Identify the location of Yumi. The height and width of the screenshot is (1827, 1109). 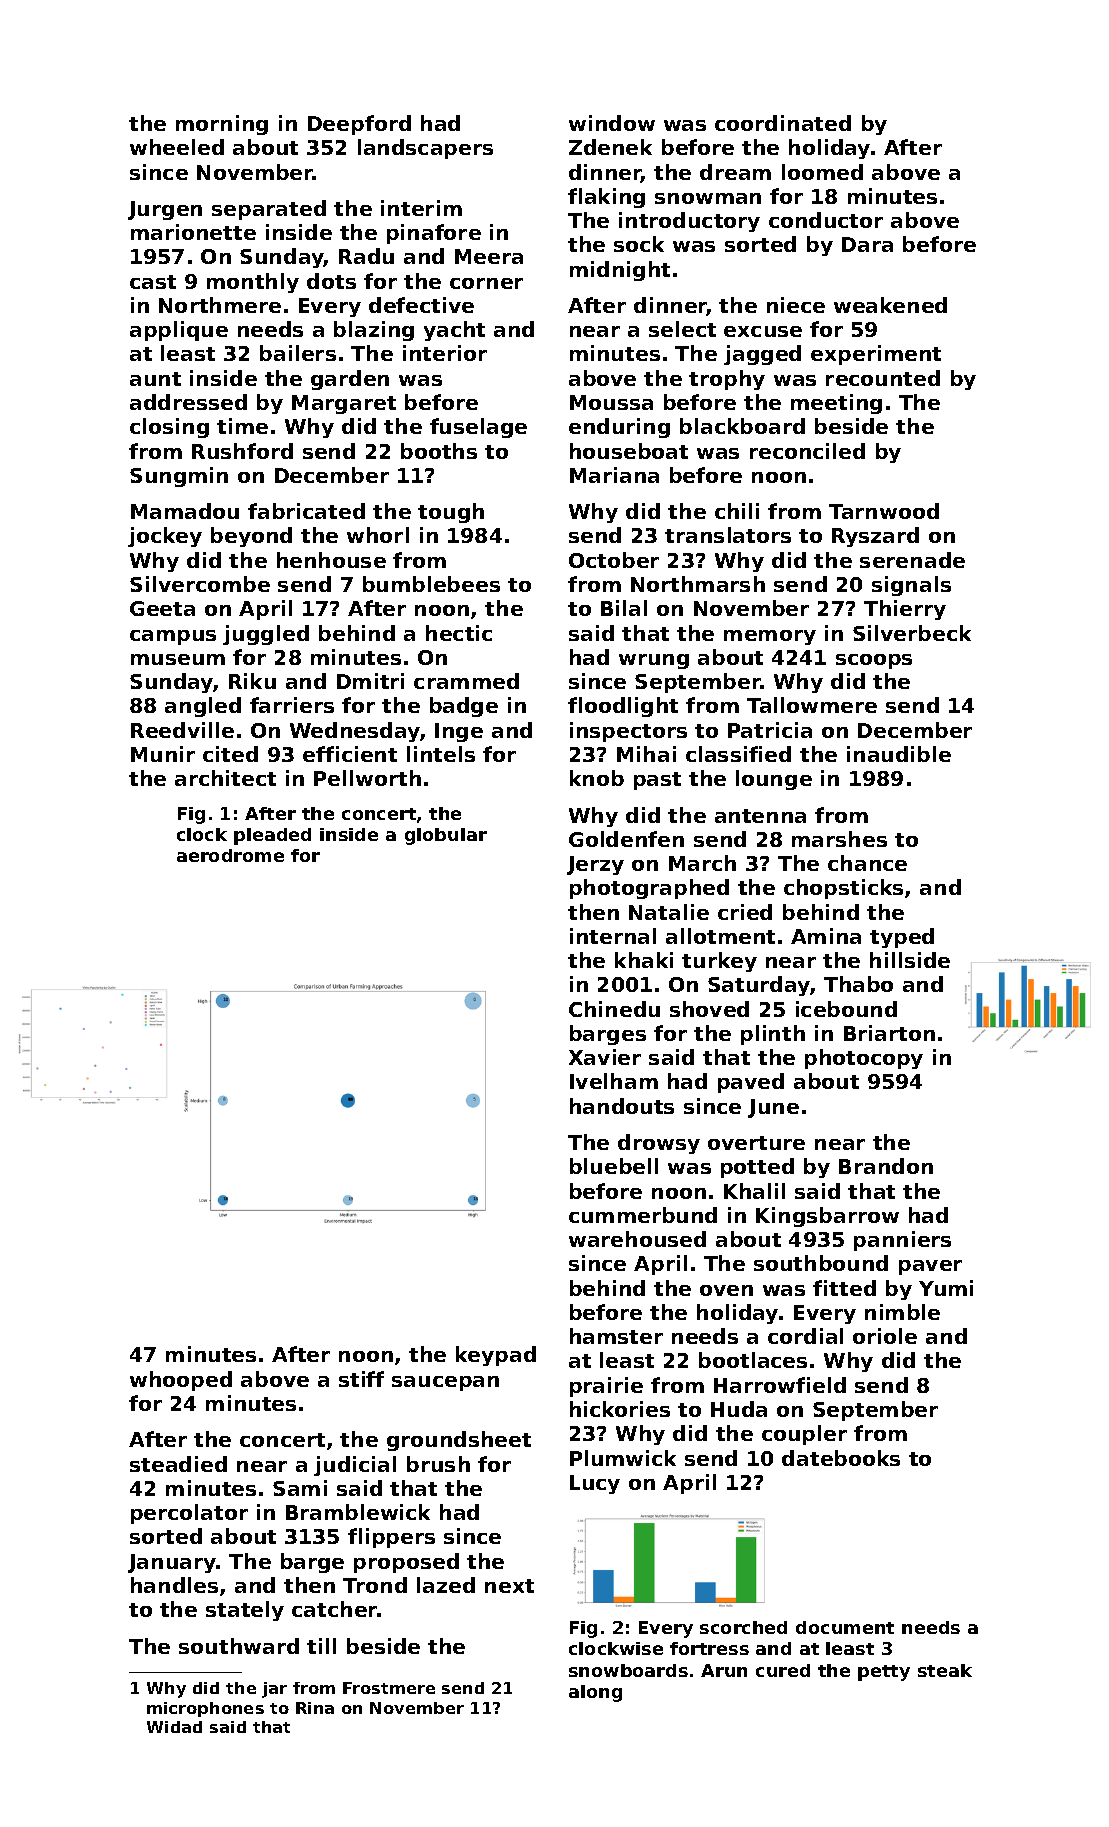
(946, 1288).
